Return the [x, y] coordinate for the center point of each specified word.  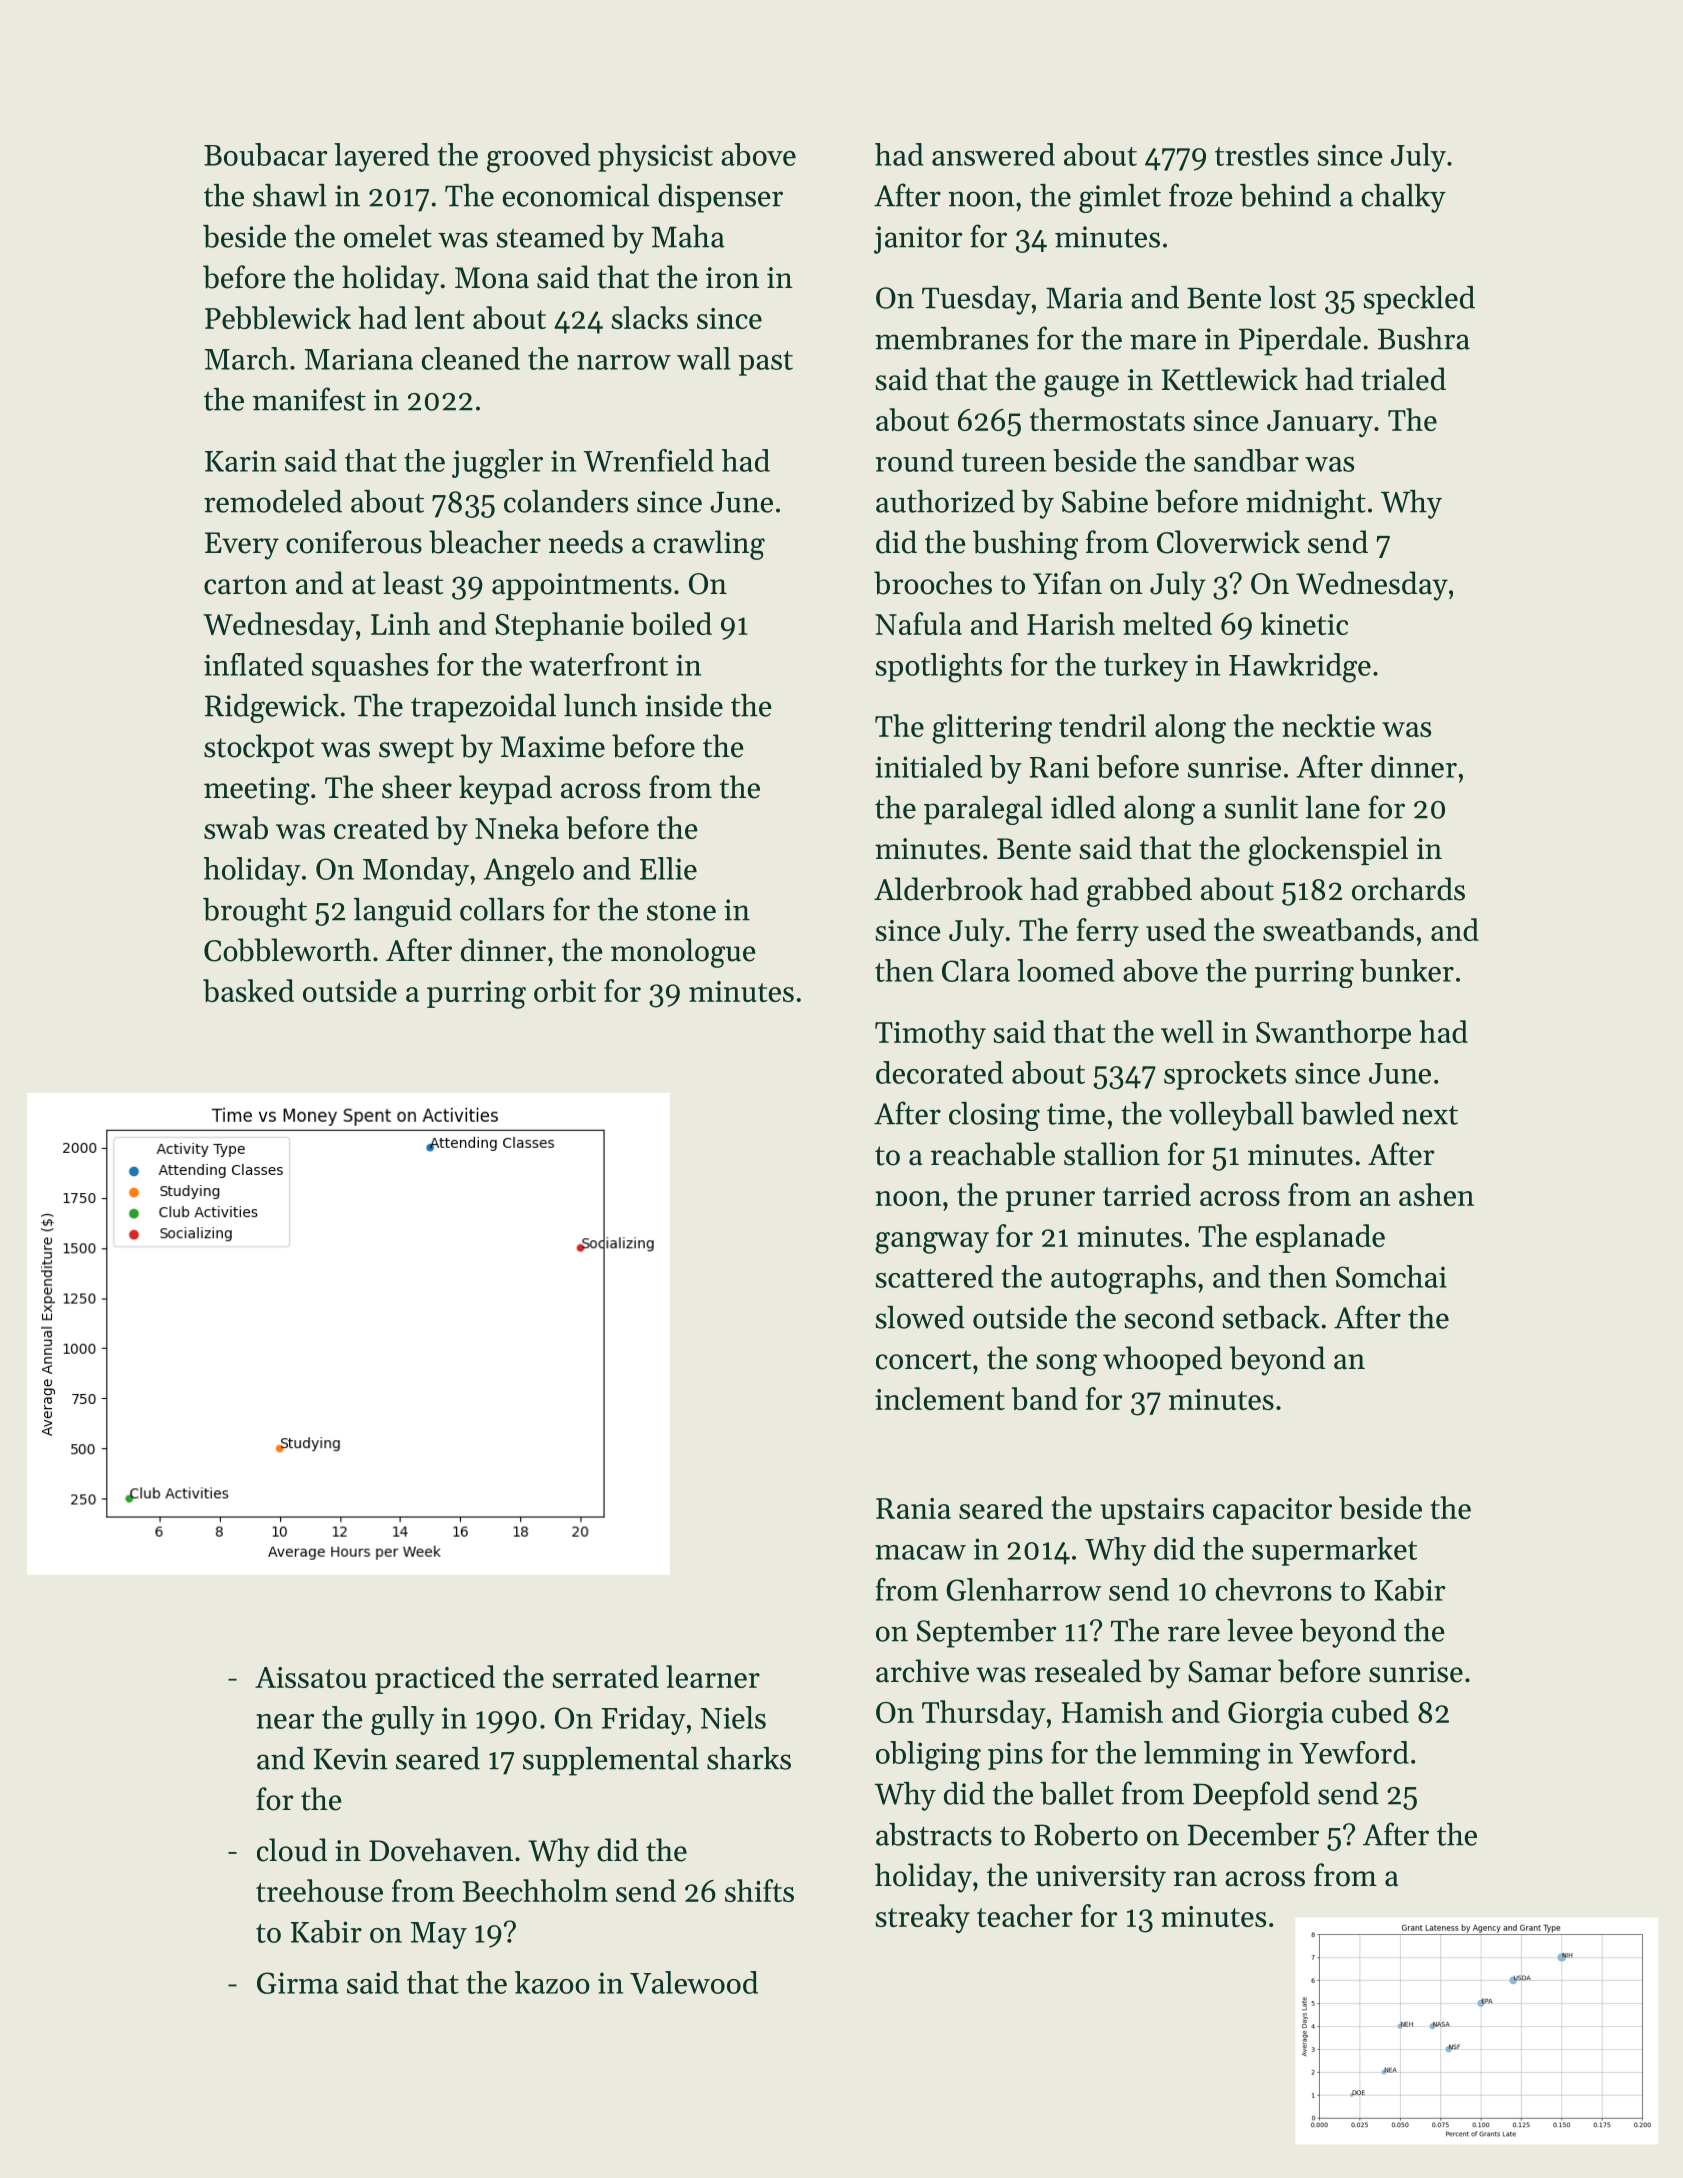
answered [993, 154]
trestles [1262, 154]
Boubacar [265, 154]
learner [713, 1676]
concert [923, 1360]
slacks [650, 317]
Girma [298, 1983]
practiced [435, 1679]
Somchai [1391, 1276]
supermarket [1334, 1551]
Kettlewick [1230, 379]
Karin [241, 461]
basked [248, 990]
